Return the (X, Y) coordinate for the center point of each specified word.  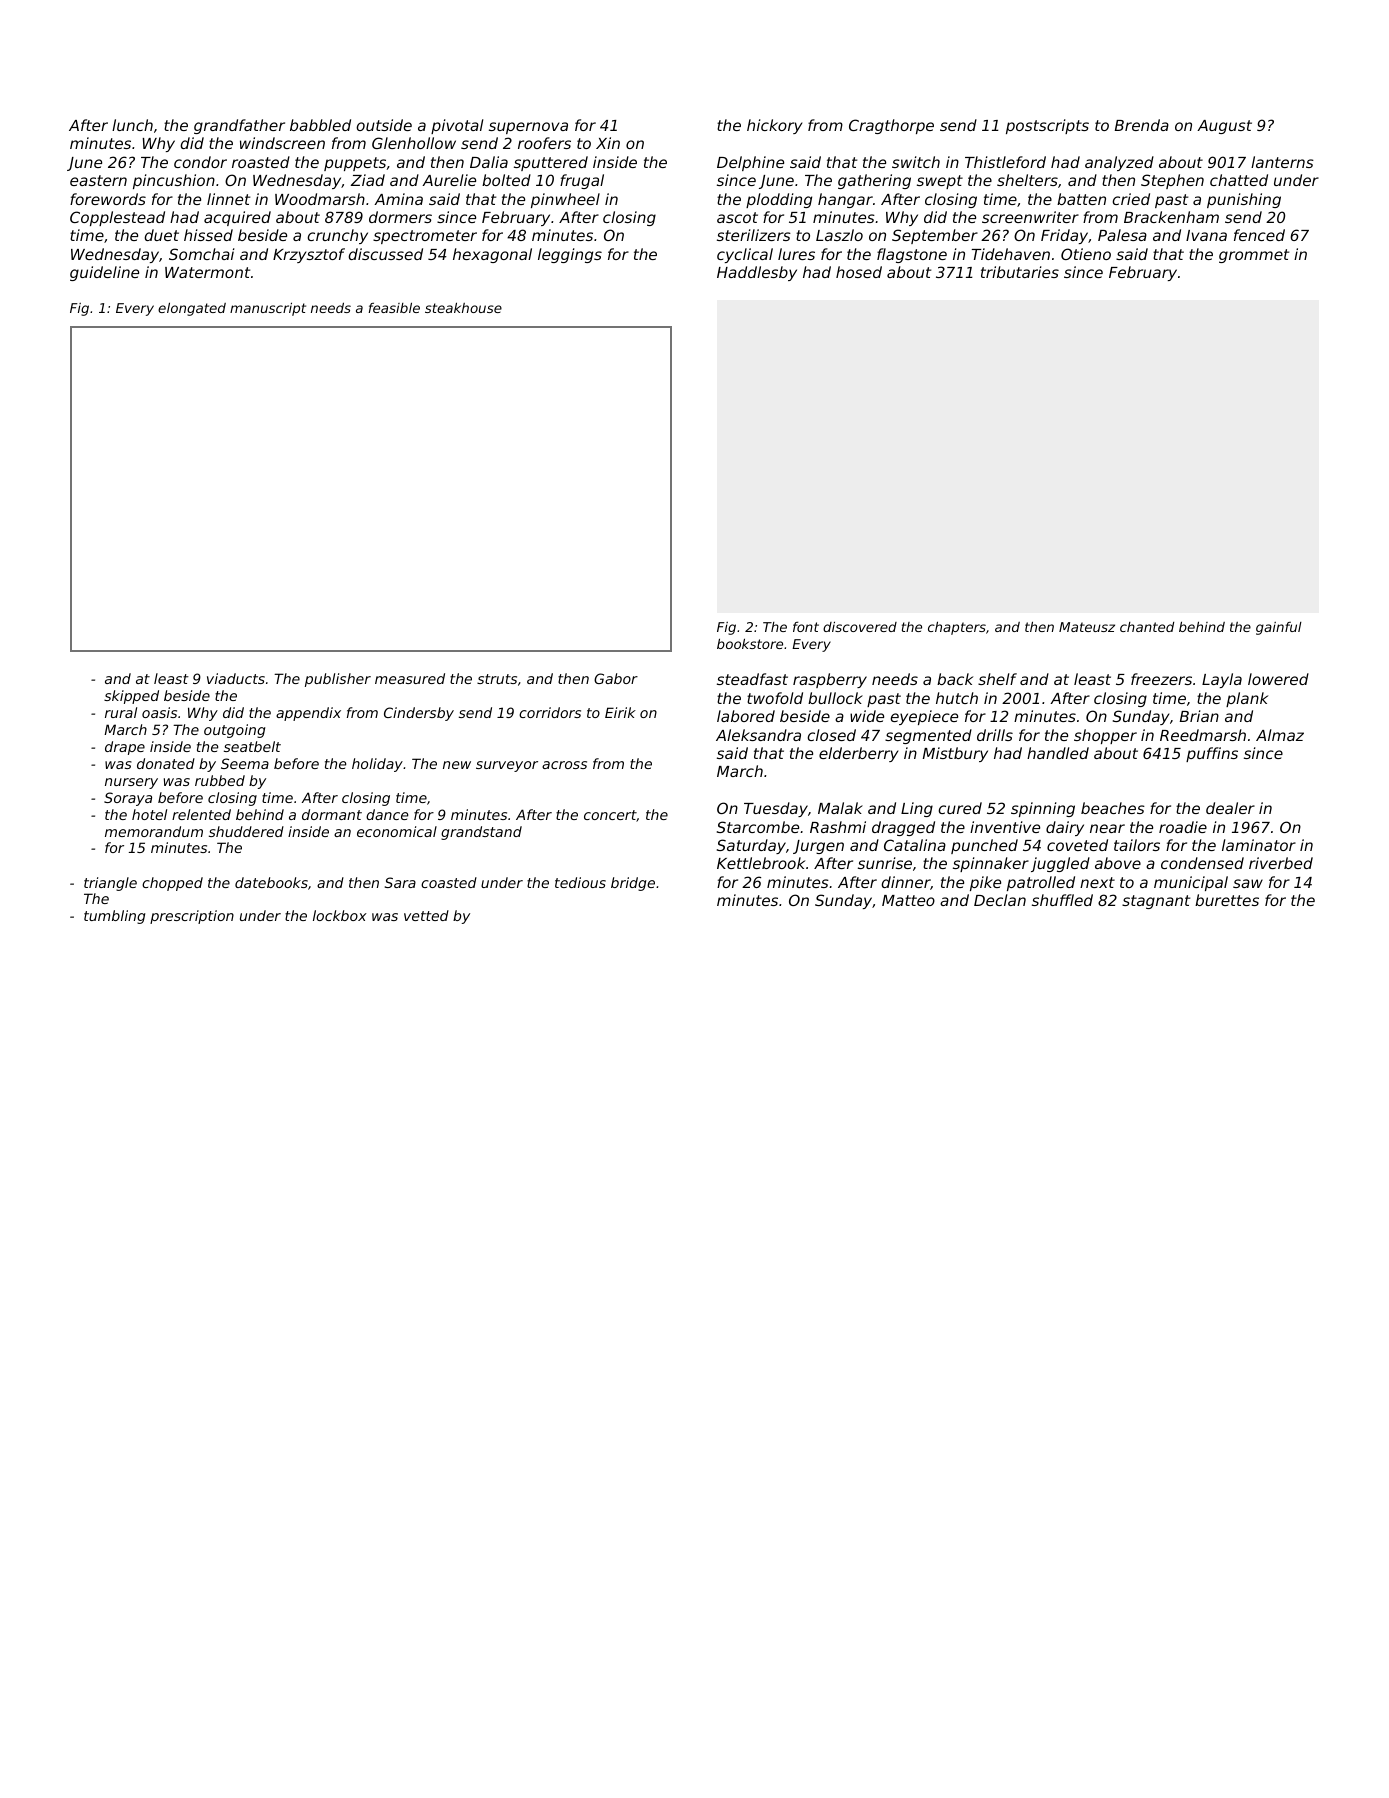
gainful (1279, 628)
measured (410, 678)
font (806, 627)
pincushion (174, 181)
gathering (874, 181)
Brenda (1142, 125)
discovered (860, 626)
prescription (192, 917)
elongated (192, 309)
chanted (1147, 627)
